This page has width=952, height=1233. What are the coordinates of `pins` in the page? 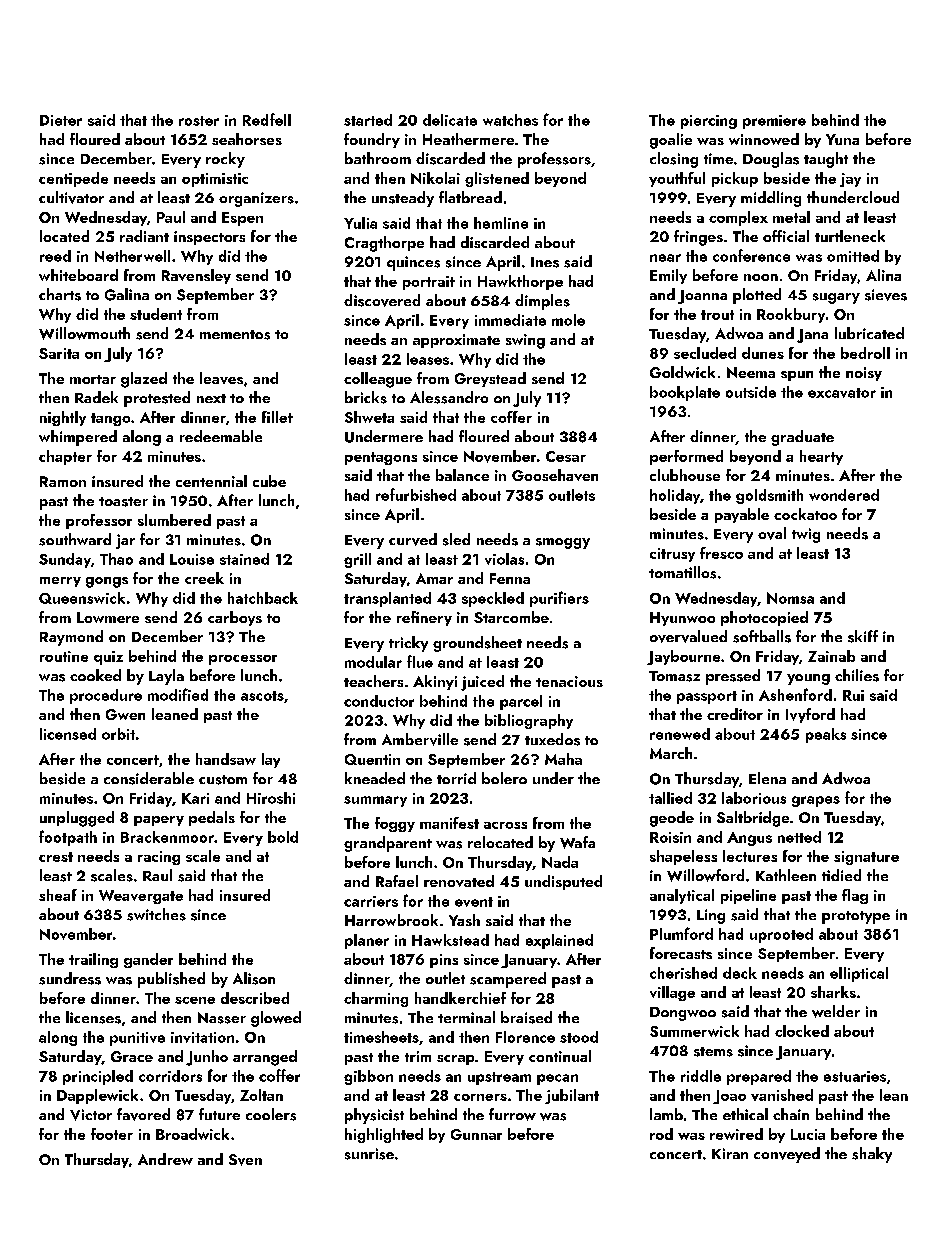 It's located at (444, 961).
